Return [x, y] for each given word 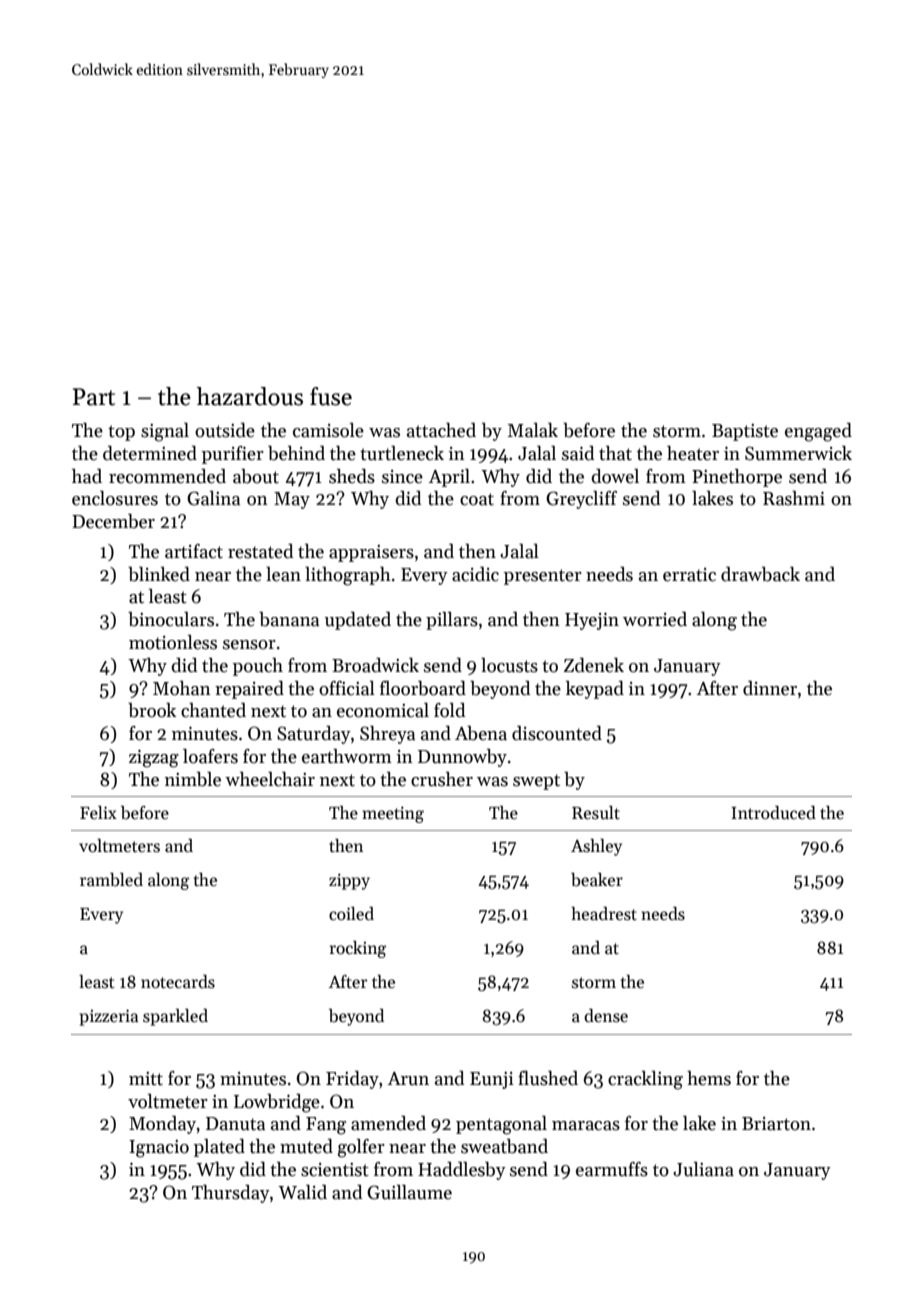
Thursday [231, 1194]
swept [536, 782]
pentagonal [501, 1125]
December [113, 521]
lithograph [348, 576]
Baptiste [745, 432]
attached [441, 430]
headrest [604, 914]
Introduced [773, 813]
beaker [597, 880]
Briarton [776, 1124]
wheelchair [270, 779]
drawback [760, 574]
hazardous [250, 396]
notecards [178, 982]
